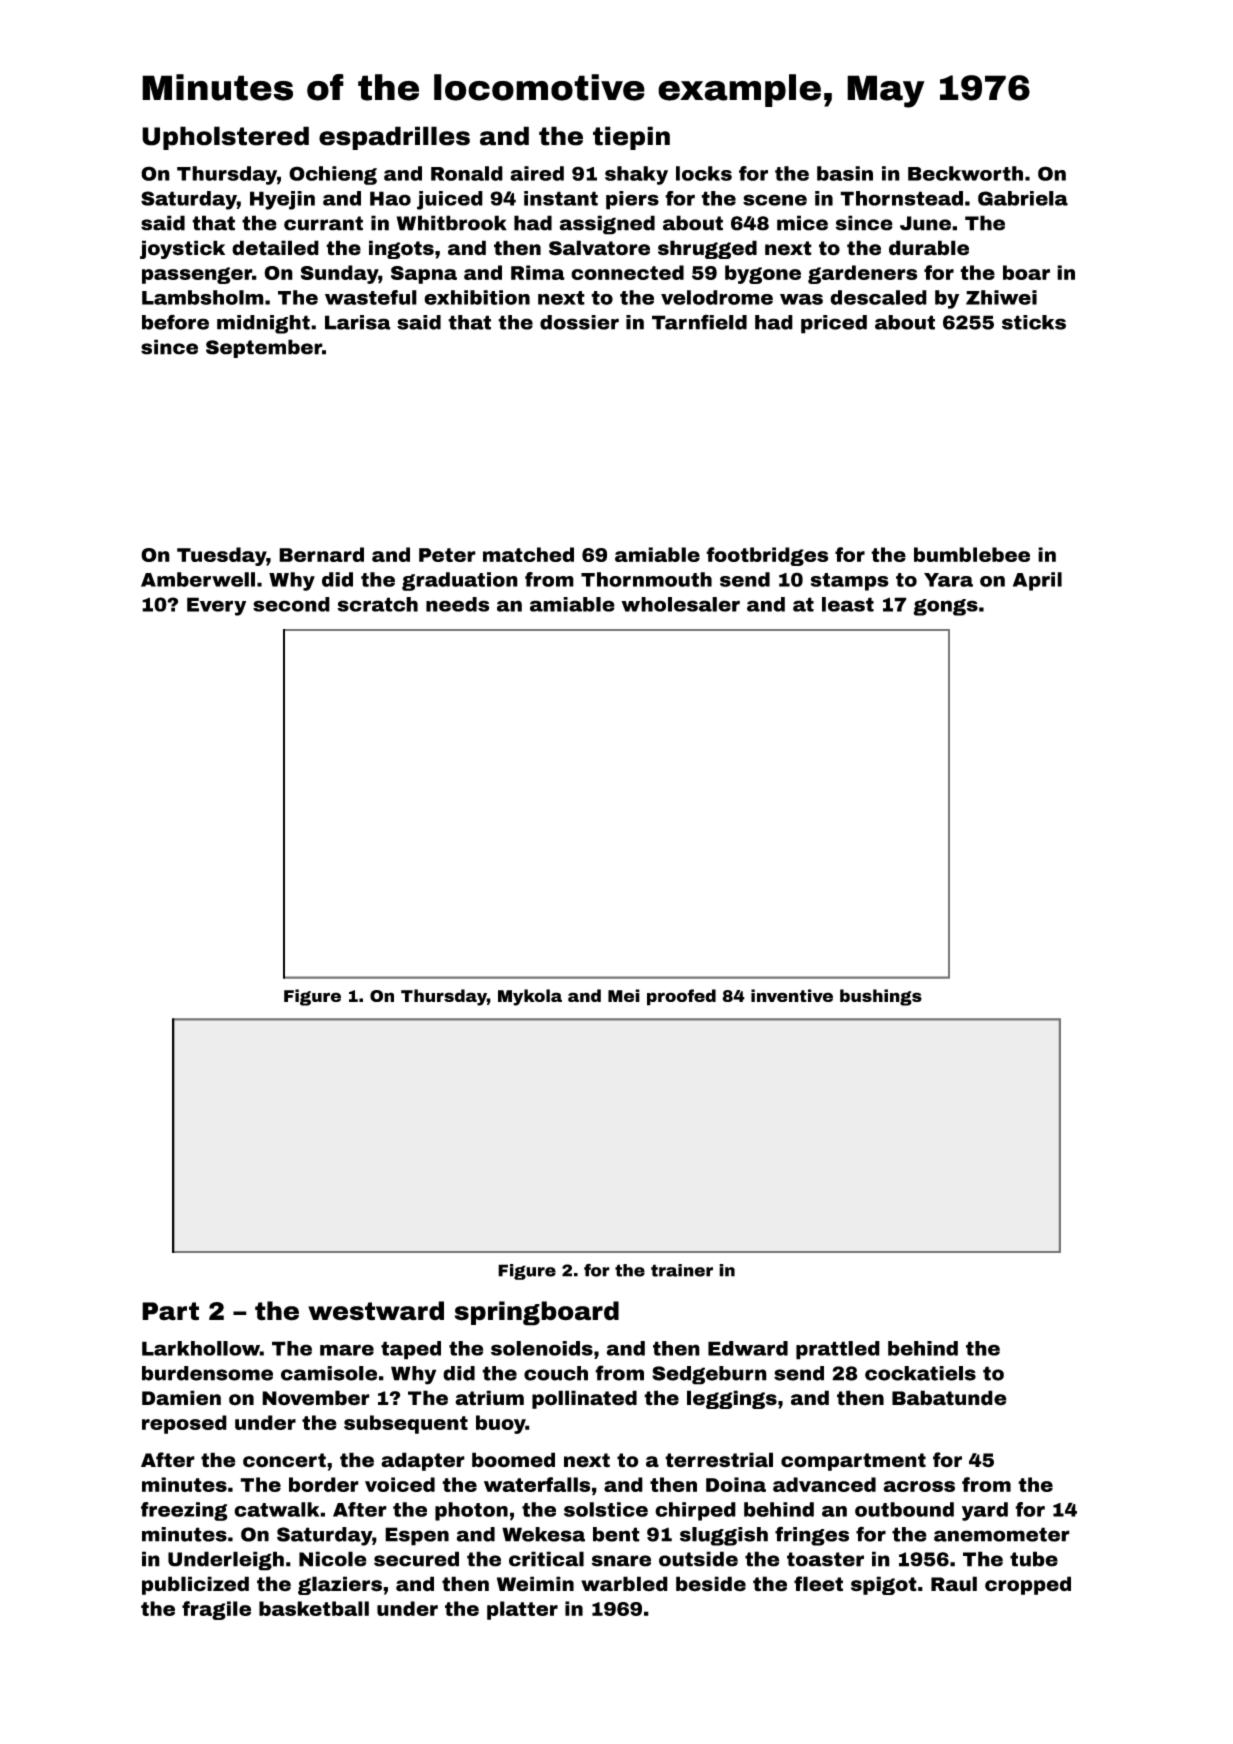 This image has height=1744, width=1233. What do you see at coordinates (376, 1311) in the image?
I see `westward` at bounding box center [376, 1311].
